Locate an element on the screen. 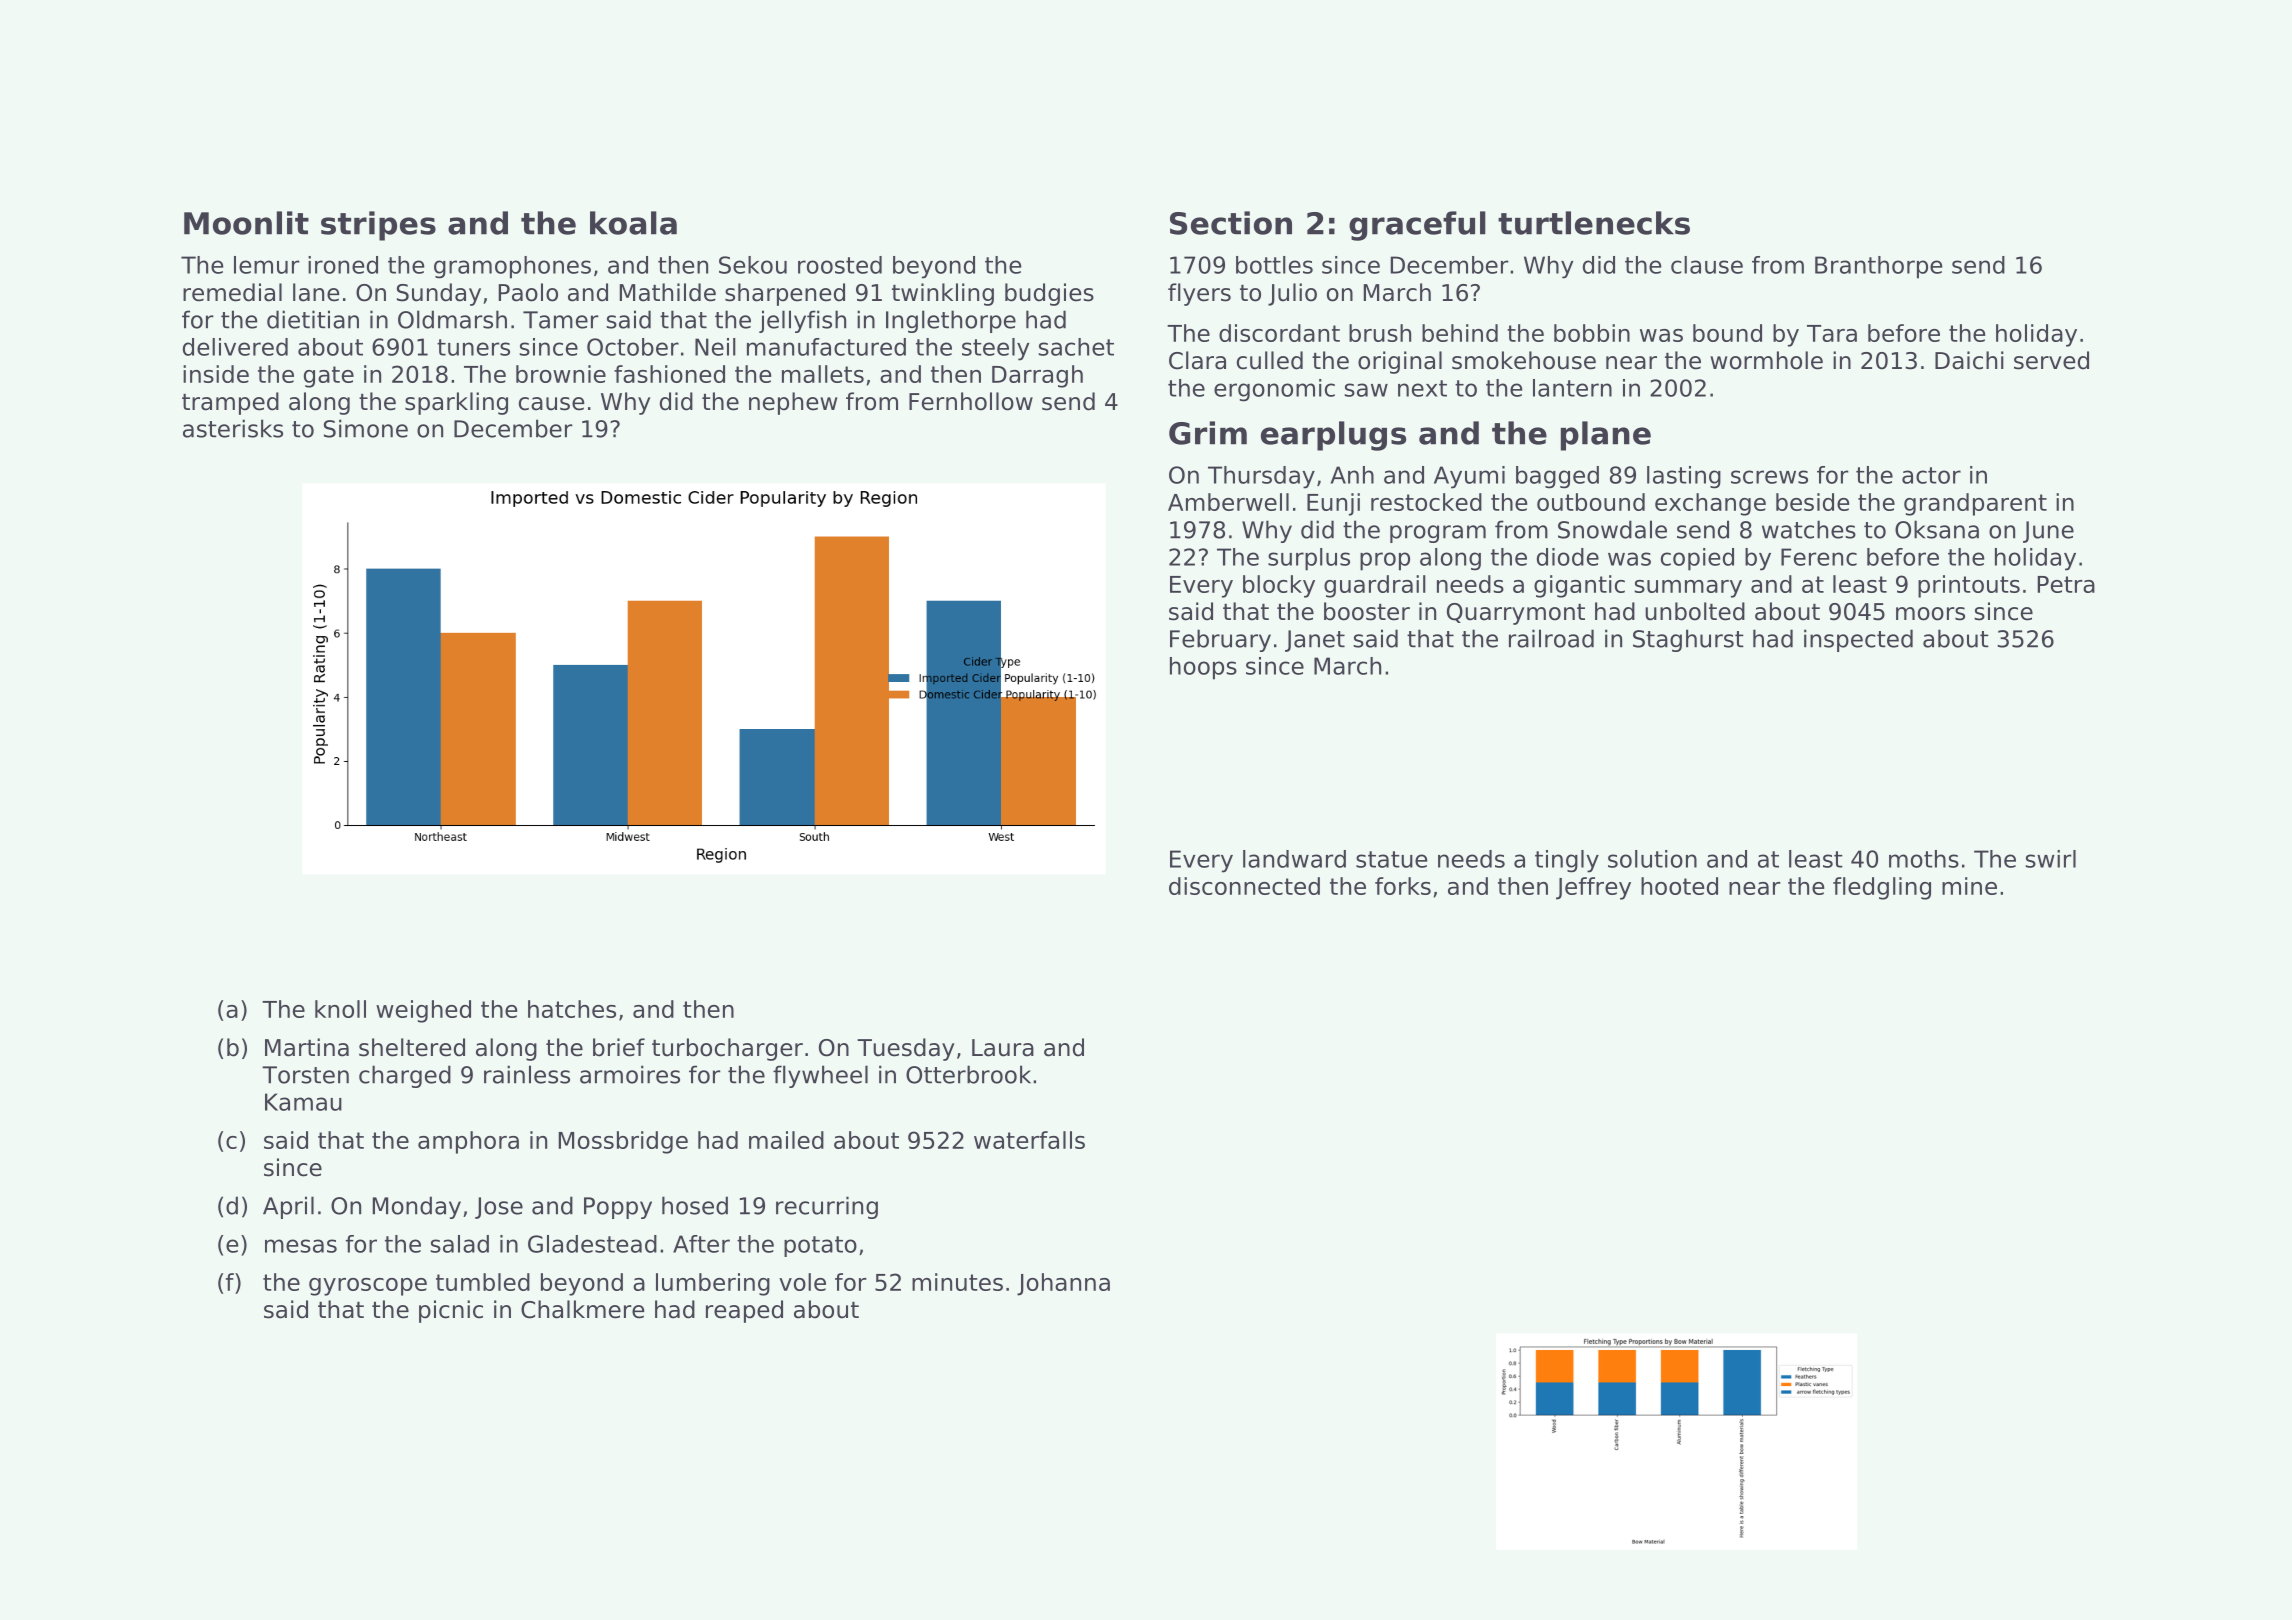 The width and height of the screenshot is (2292, 1620). minutes is located at coordinates (957, 1282).
